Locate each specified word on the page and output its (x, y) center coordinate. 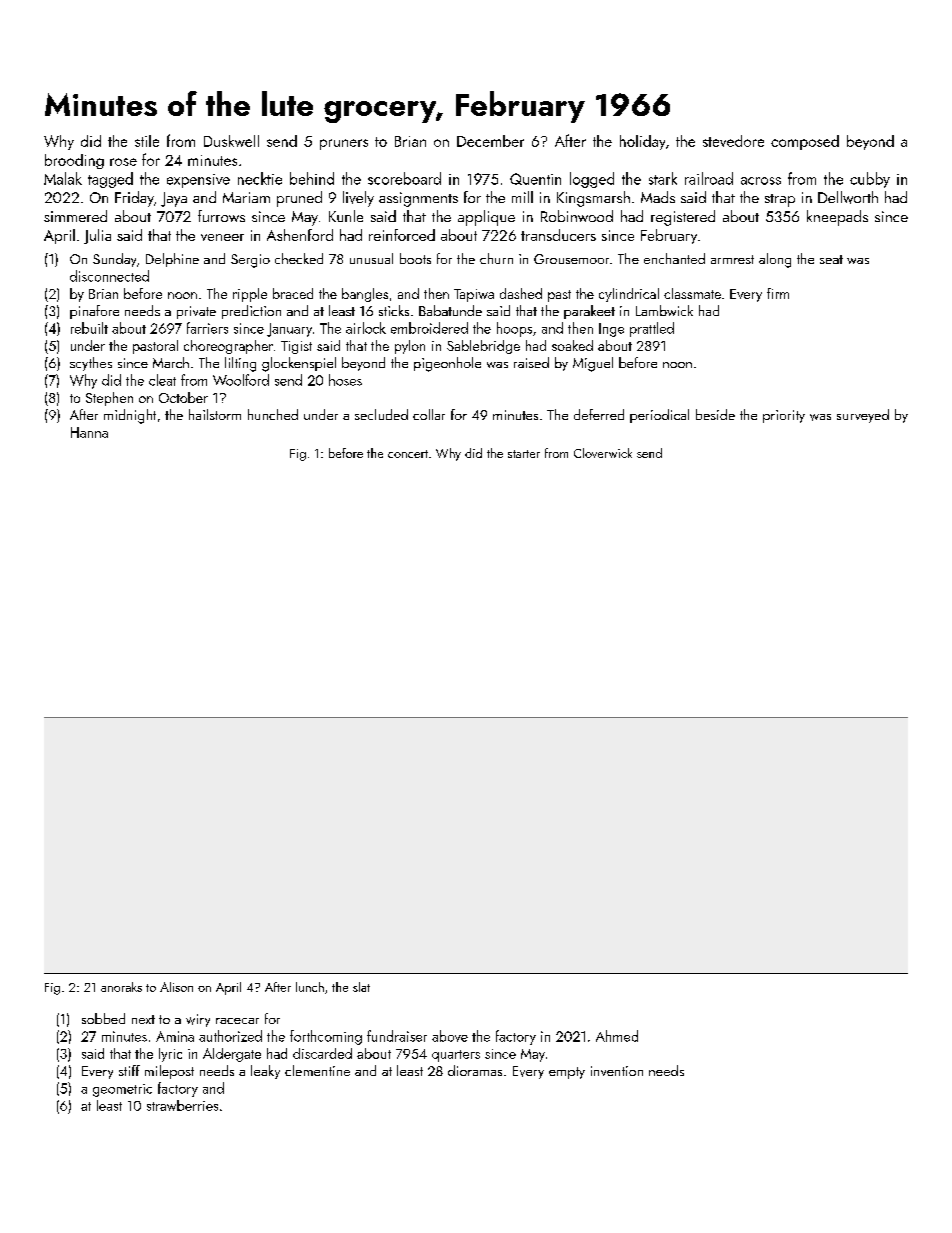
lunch (310, 987)
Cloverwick (603, 453)
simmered (75, 216)
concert (408, 454)
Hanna (89, 432)
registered (683, 218)
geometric (122, 1090)
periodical (659, 416)
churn (496, 258)
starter (524, 454)
